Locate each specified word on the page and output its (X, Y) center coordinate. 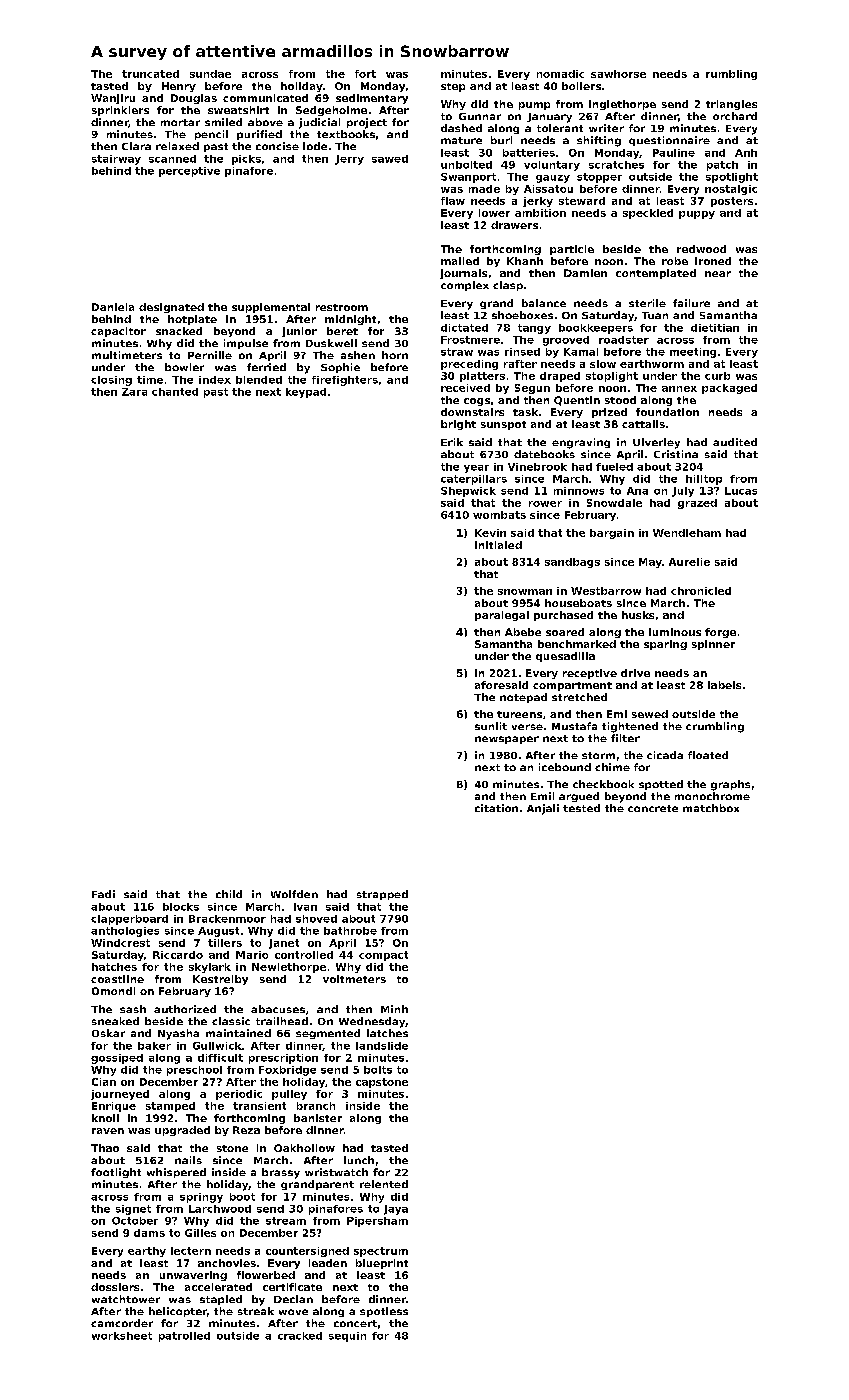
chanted (175, 392)
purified (259, 135)
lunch (359, 1160)
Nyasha (178, 1034)
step (453, 87)
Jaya (396, 1210)
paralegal (502, 616)
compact (383, 956)
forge (720, 633)
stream (286, 1221)
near (718, 274)
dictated (464, 328)
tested (581, 808)
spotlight (732, 178)
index (215, 380)
